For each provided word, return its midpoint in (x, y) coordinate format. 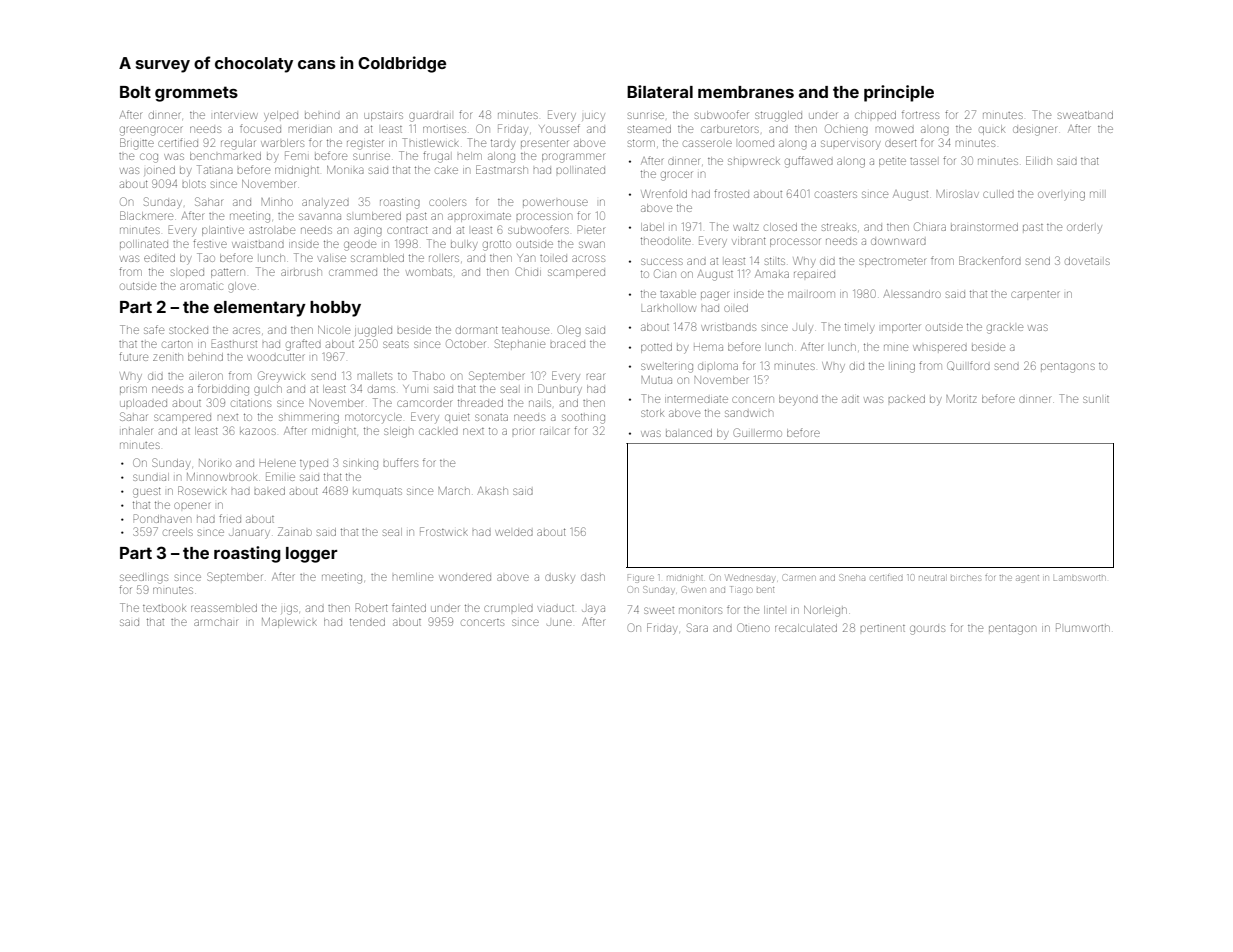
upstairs (383, 116)
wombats (429, 272)
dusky (560, 578)
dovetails (1087, 261)
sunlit (1096, 399)
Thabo (429, 375)
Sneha (853, 577)
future (133, 356)
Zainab (295, 531)
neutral (932, 578)
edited (159, 258)
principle (899, 93)
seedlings (144, 578)
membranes (746, 92)
